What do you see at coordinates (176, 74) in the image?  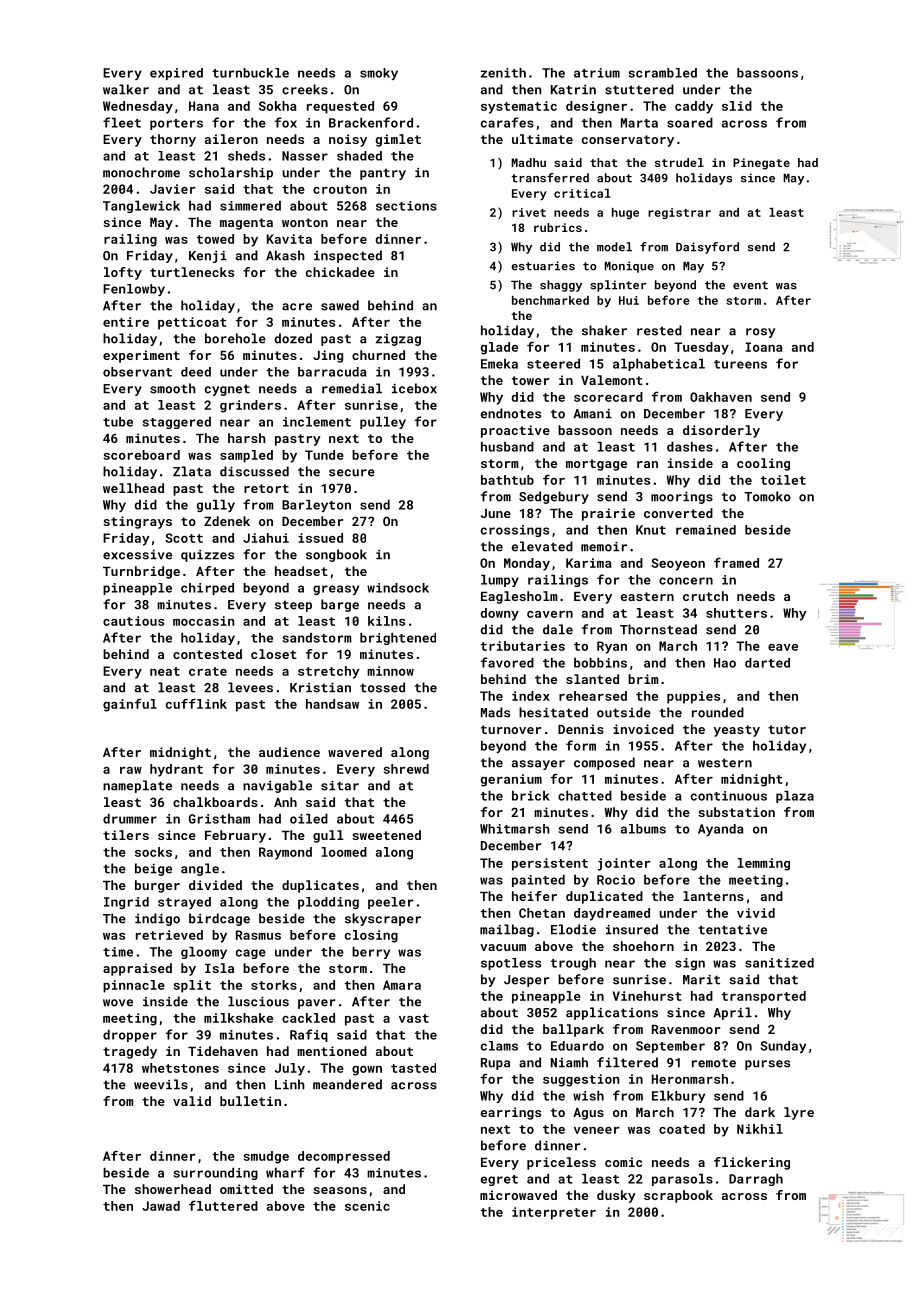 I see `expired` at bounding box center [176, 74].
